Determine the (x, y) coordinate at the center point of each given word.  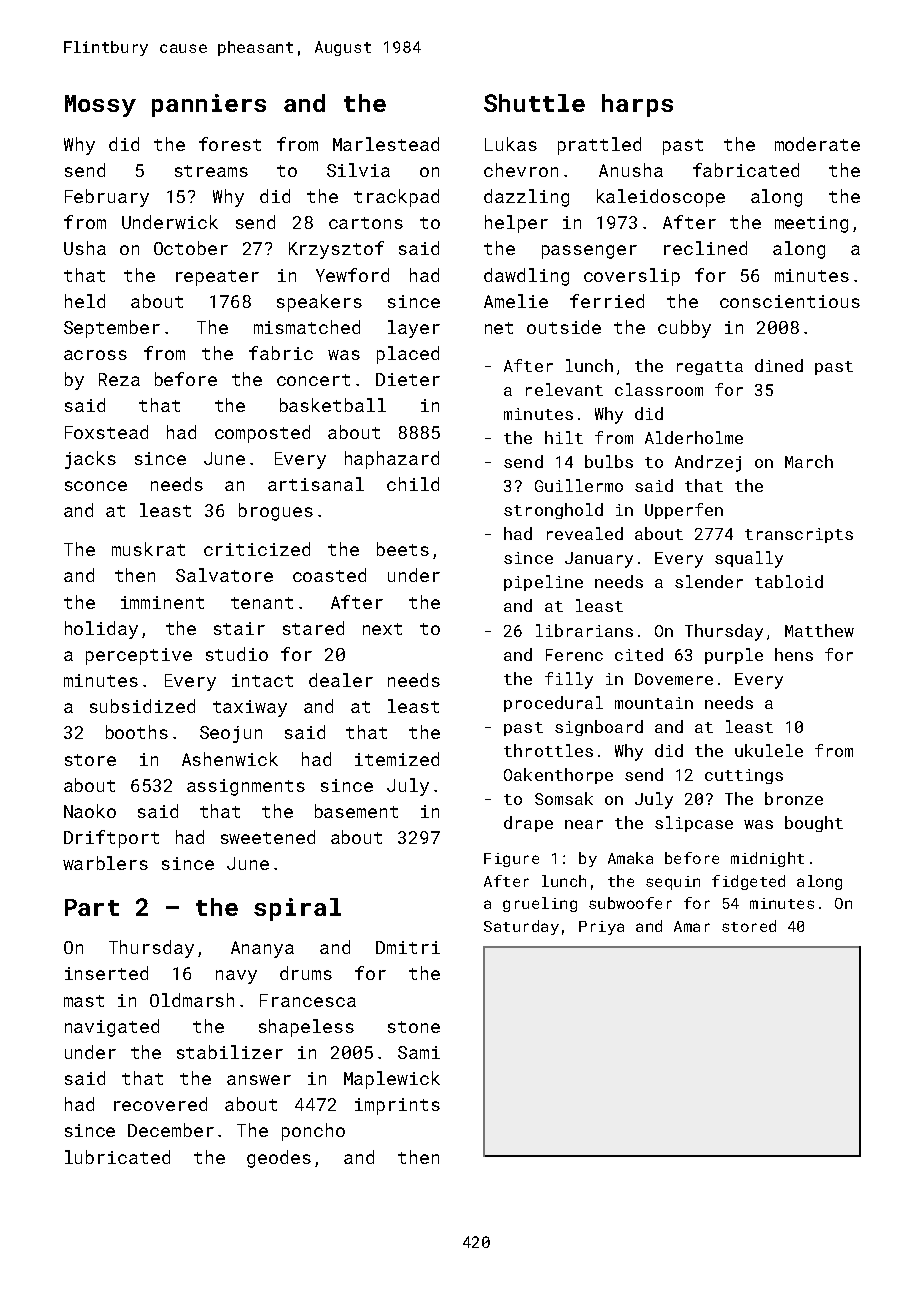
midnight (767, 859)
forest (230, 144)
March (809, 461)
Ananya (262, 949)
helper (516, 224)
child (413, 484)
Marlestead (386, 144)
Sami (419, 1052)
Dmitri (408, 947)
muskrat (148, 549)
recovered (160, 1104)
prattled (599, 146)
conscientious (790, 301)
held (85, 301)
